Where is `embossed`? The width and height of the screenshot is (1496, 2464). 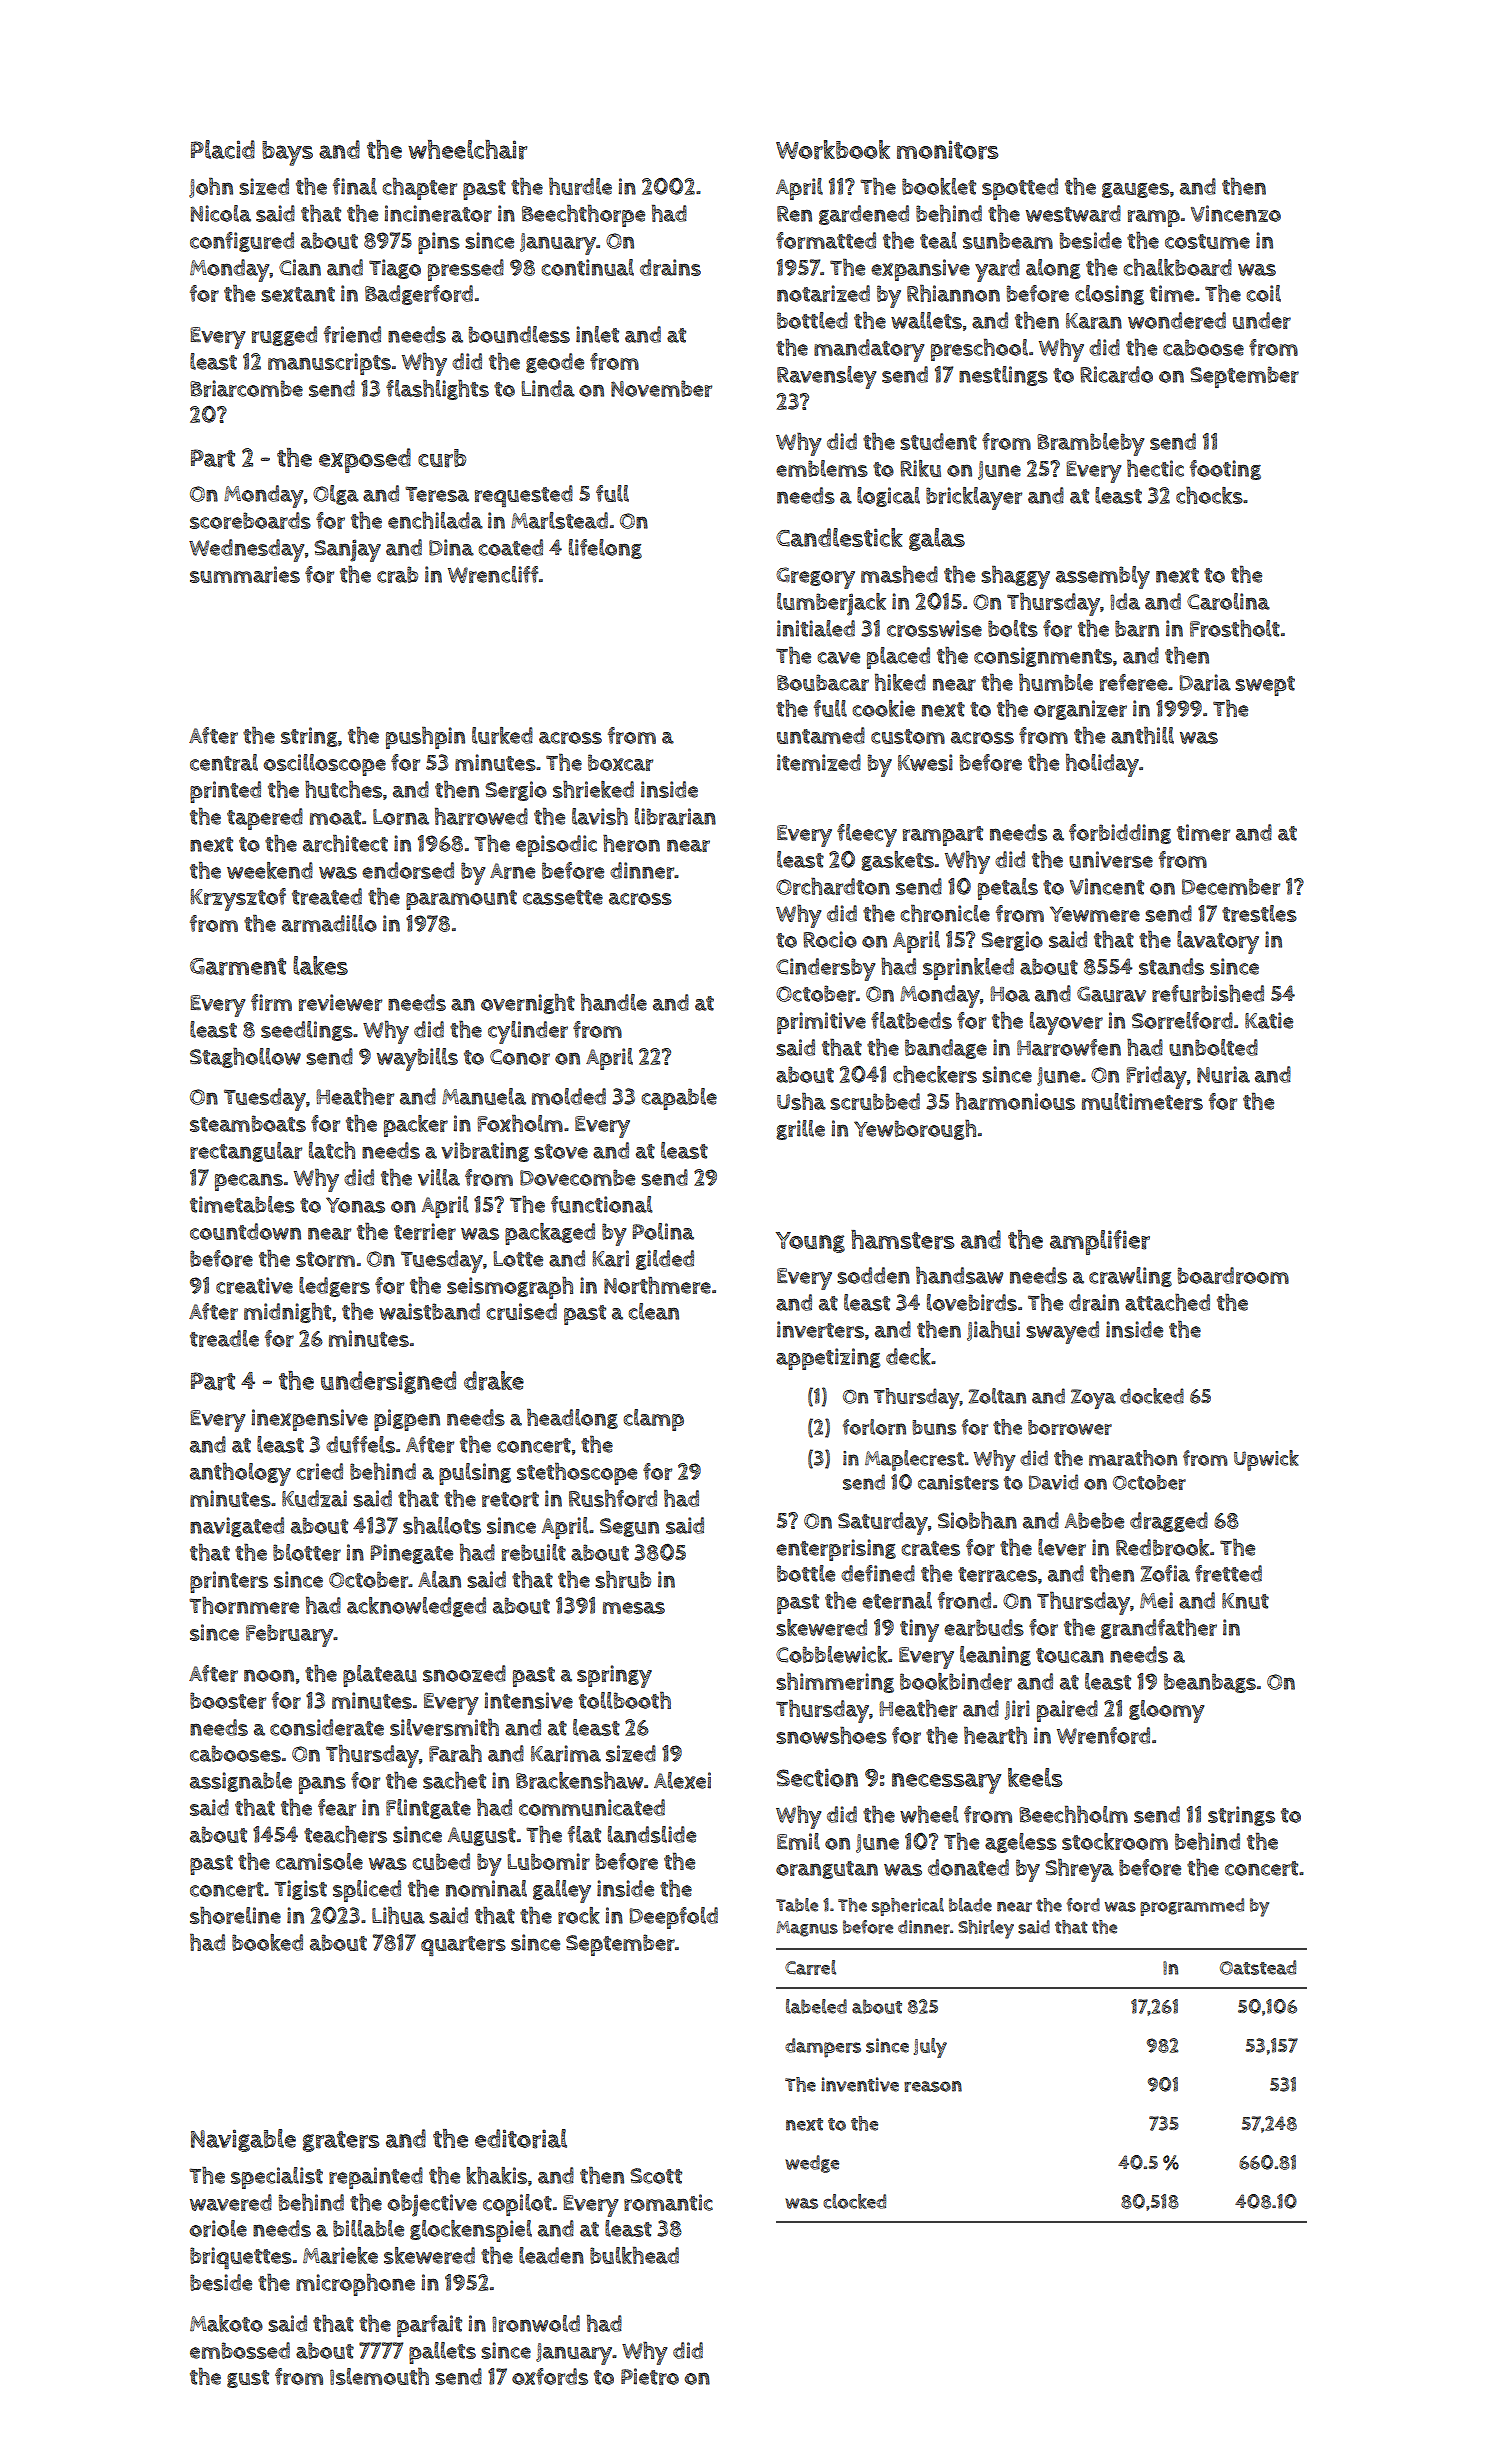
embossed is located at coordinates (240, 2350).
